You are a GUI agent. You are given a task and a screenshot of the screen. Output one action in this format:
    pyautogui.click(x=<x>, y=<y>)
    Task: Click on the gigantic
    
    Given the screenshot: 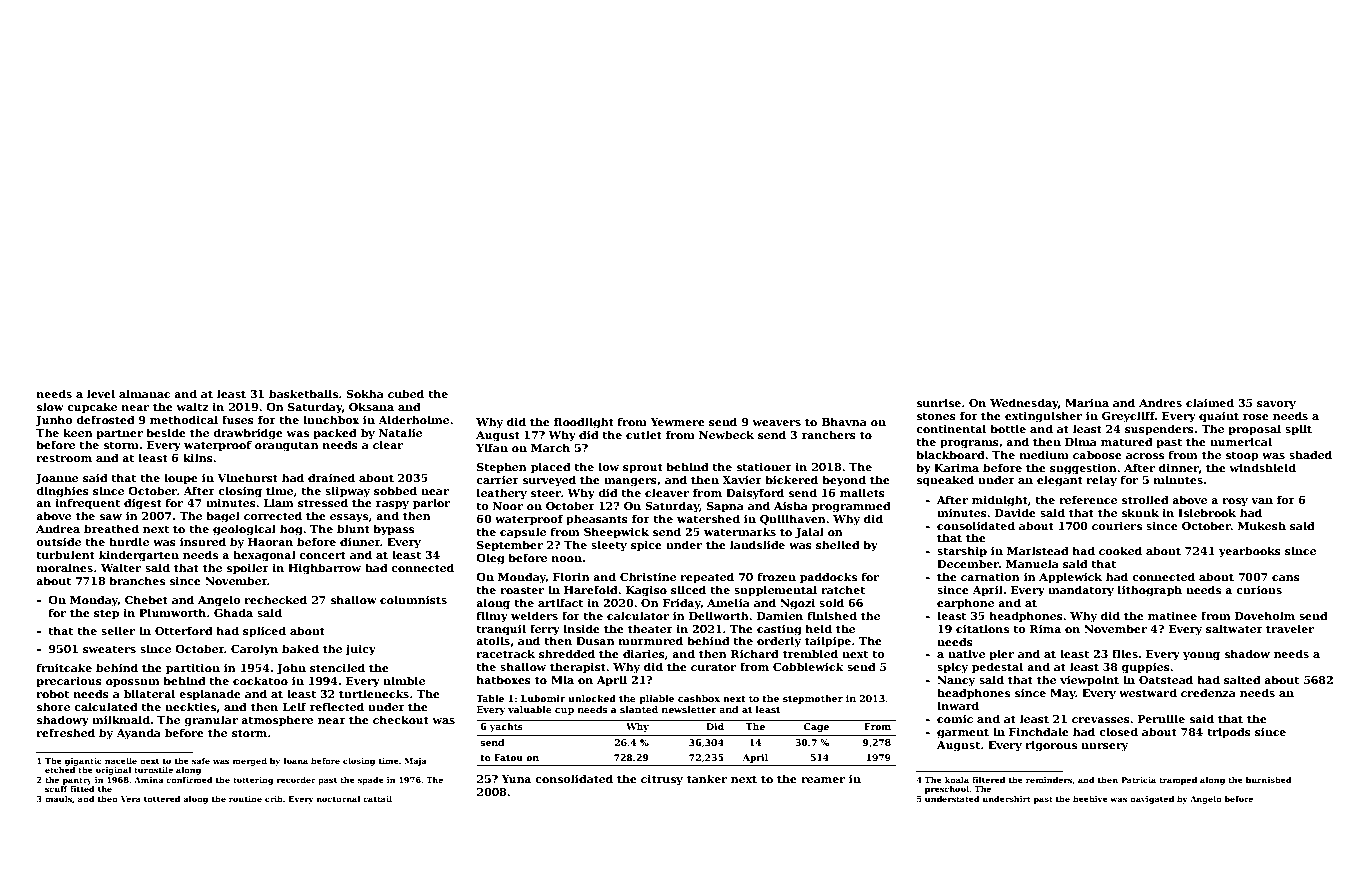 What is the action you would take?
    pyautogui.click(x=83, y=762)
